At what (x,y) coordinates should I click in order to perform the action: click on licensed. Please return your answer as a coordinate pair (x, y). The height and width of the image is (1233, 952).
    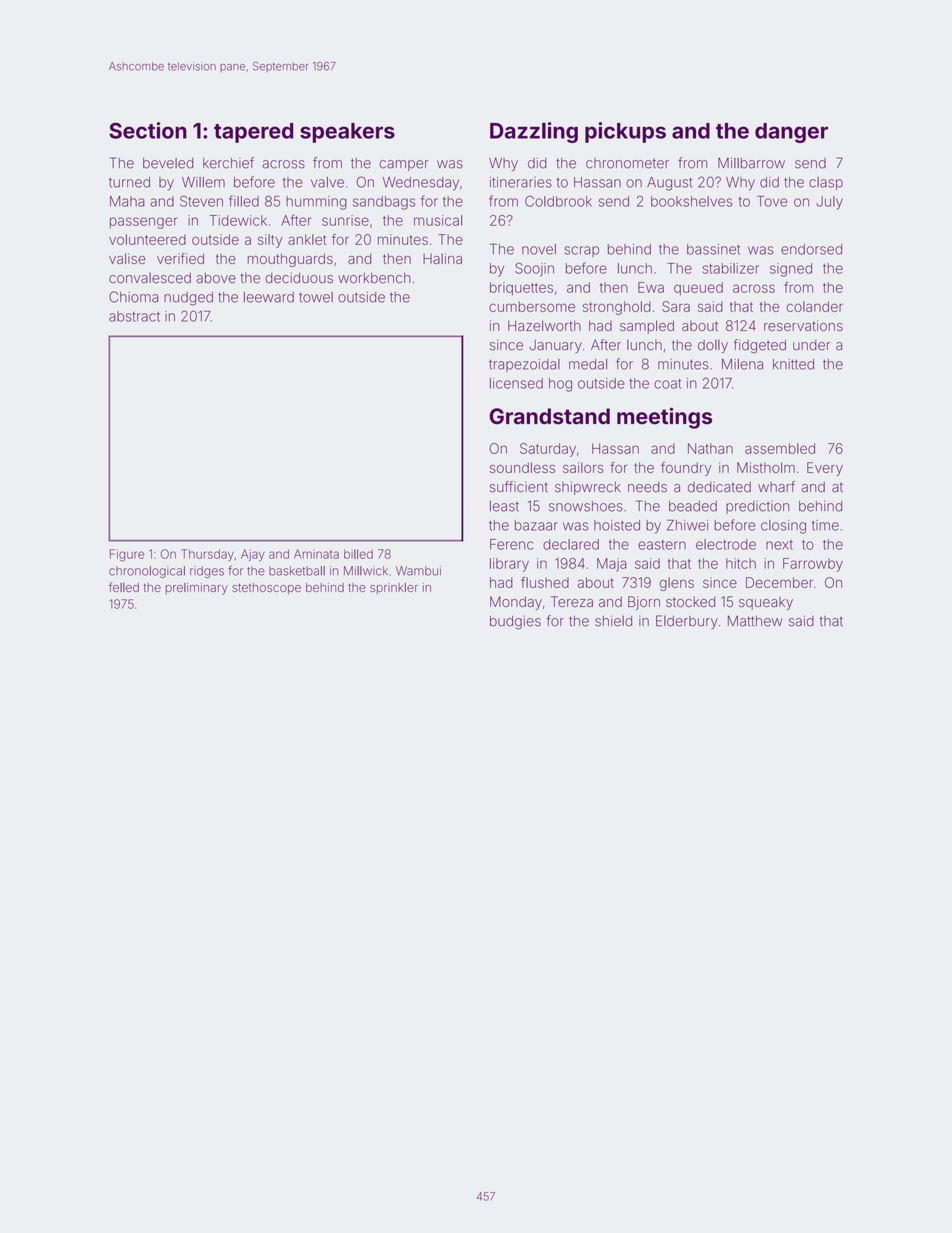
    Looking at the image, I should click on (516, 383).
